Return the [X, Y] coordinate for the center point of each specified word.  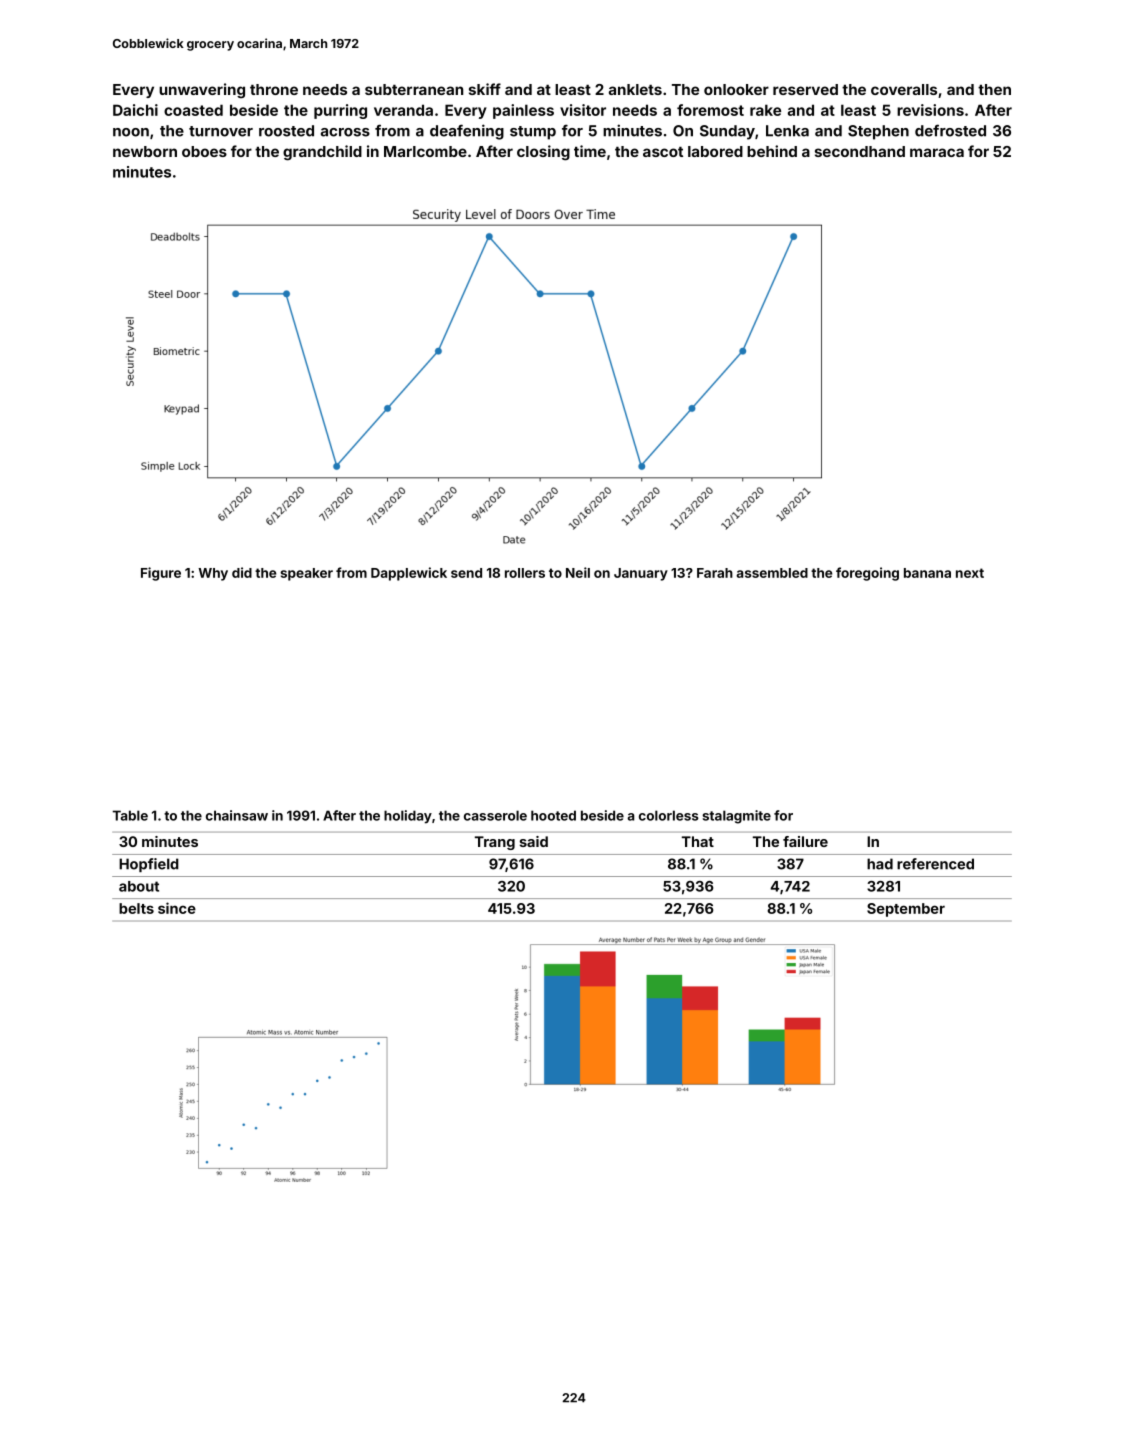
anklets [635, 89]
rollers [525, 573]
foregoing [867, 574]
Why [213, 574]
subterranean [414, 89]
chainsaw [237, 815]
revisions [930, 110]
